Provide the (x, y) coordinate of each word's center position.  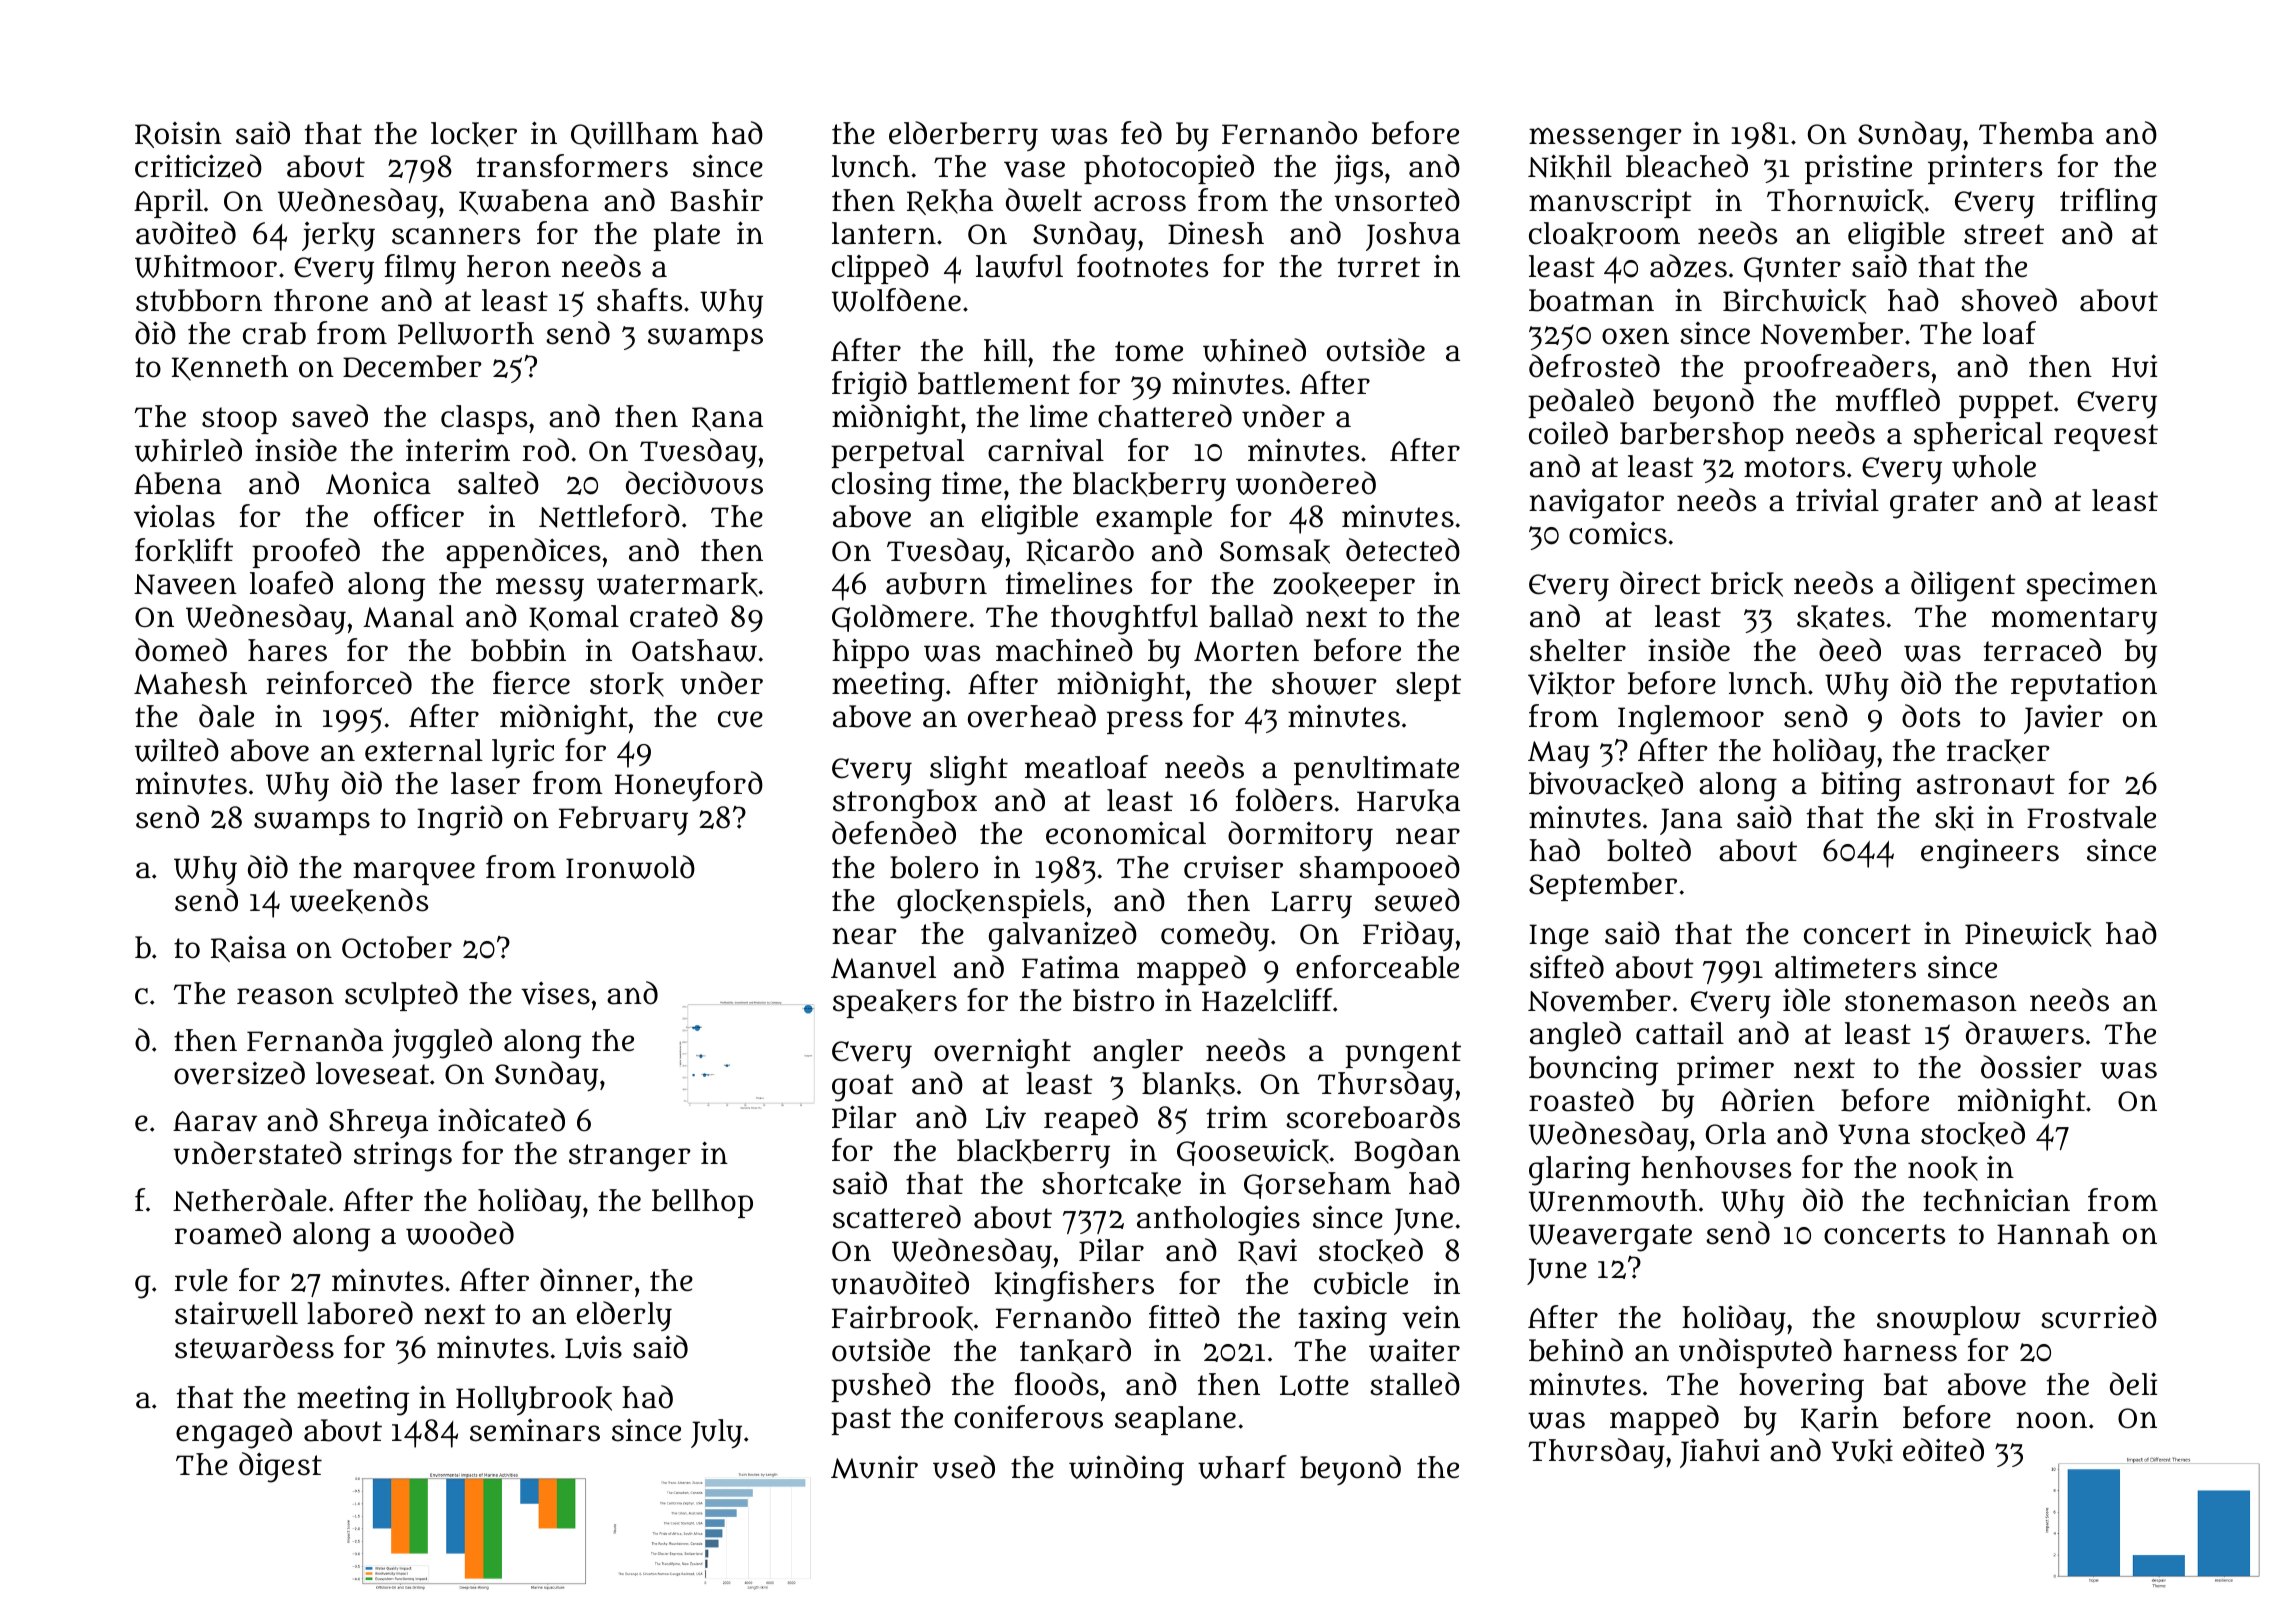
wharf (1242, 1467)
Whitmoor (206, 266)
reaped (1091, 1120)
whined (1254, 350)
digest (280, 1467)
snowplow (1949, 1320)
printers (1985, 169)
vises (555, 993)
